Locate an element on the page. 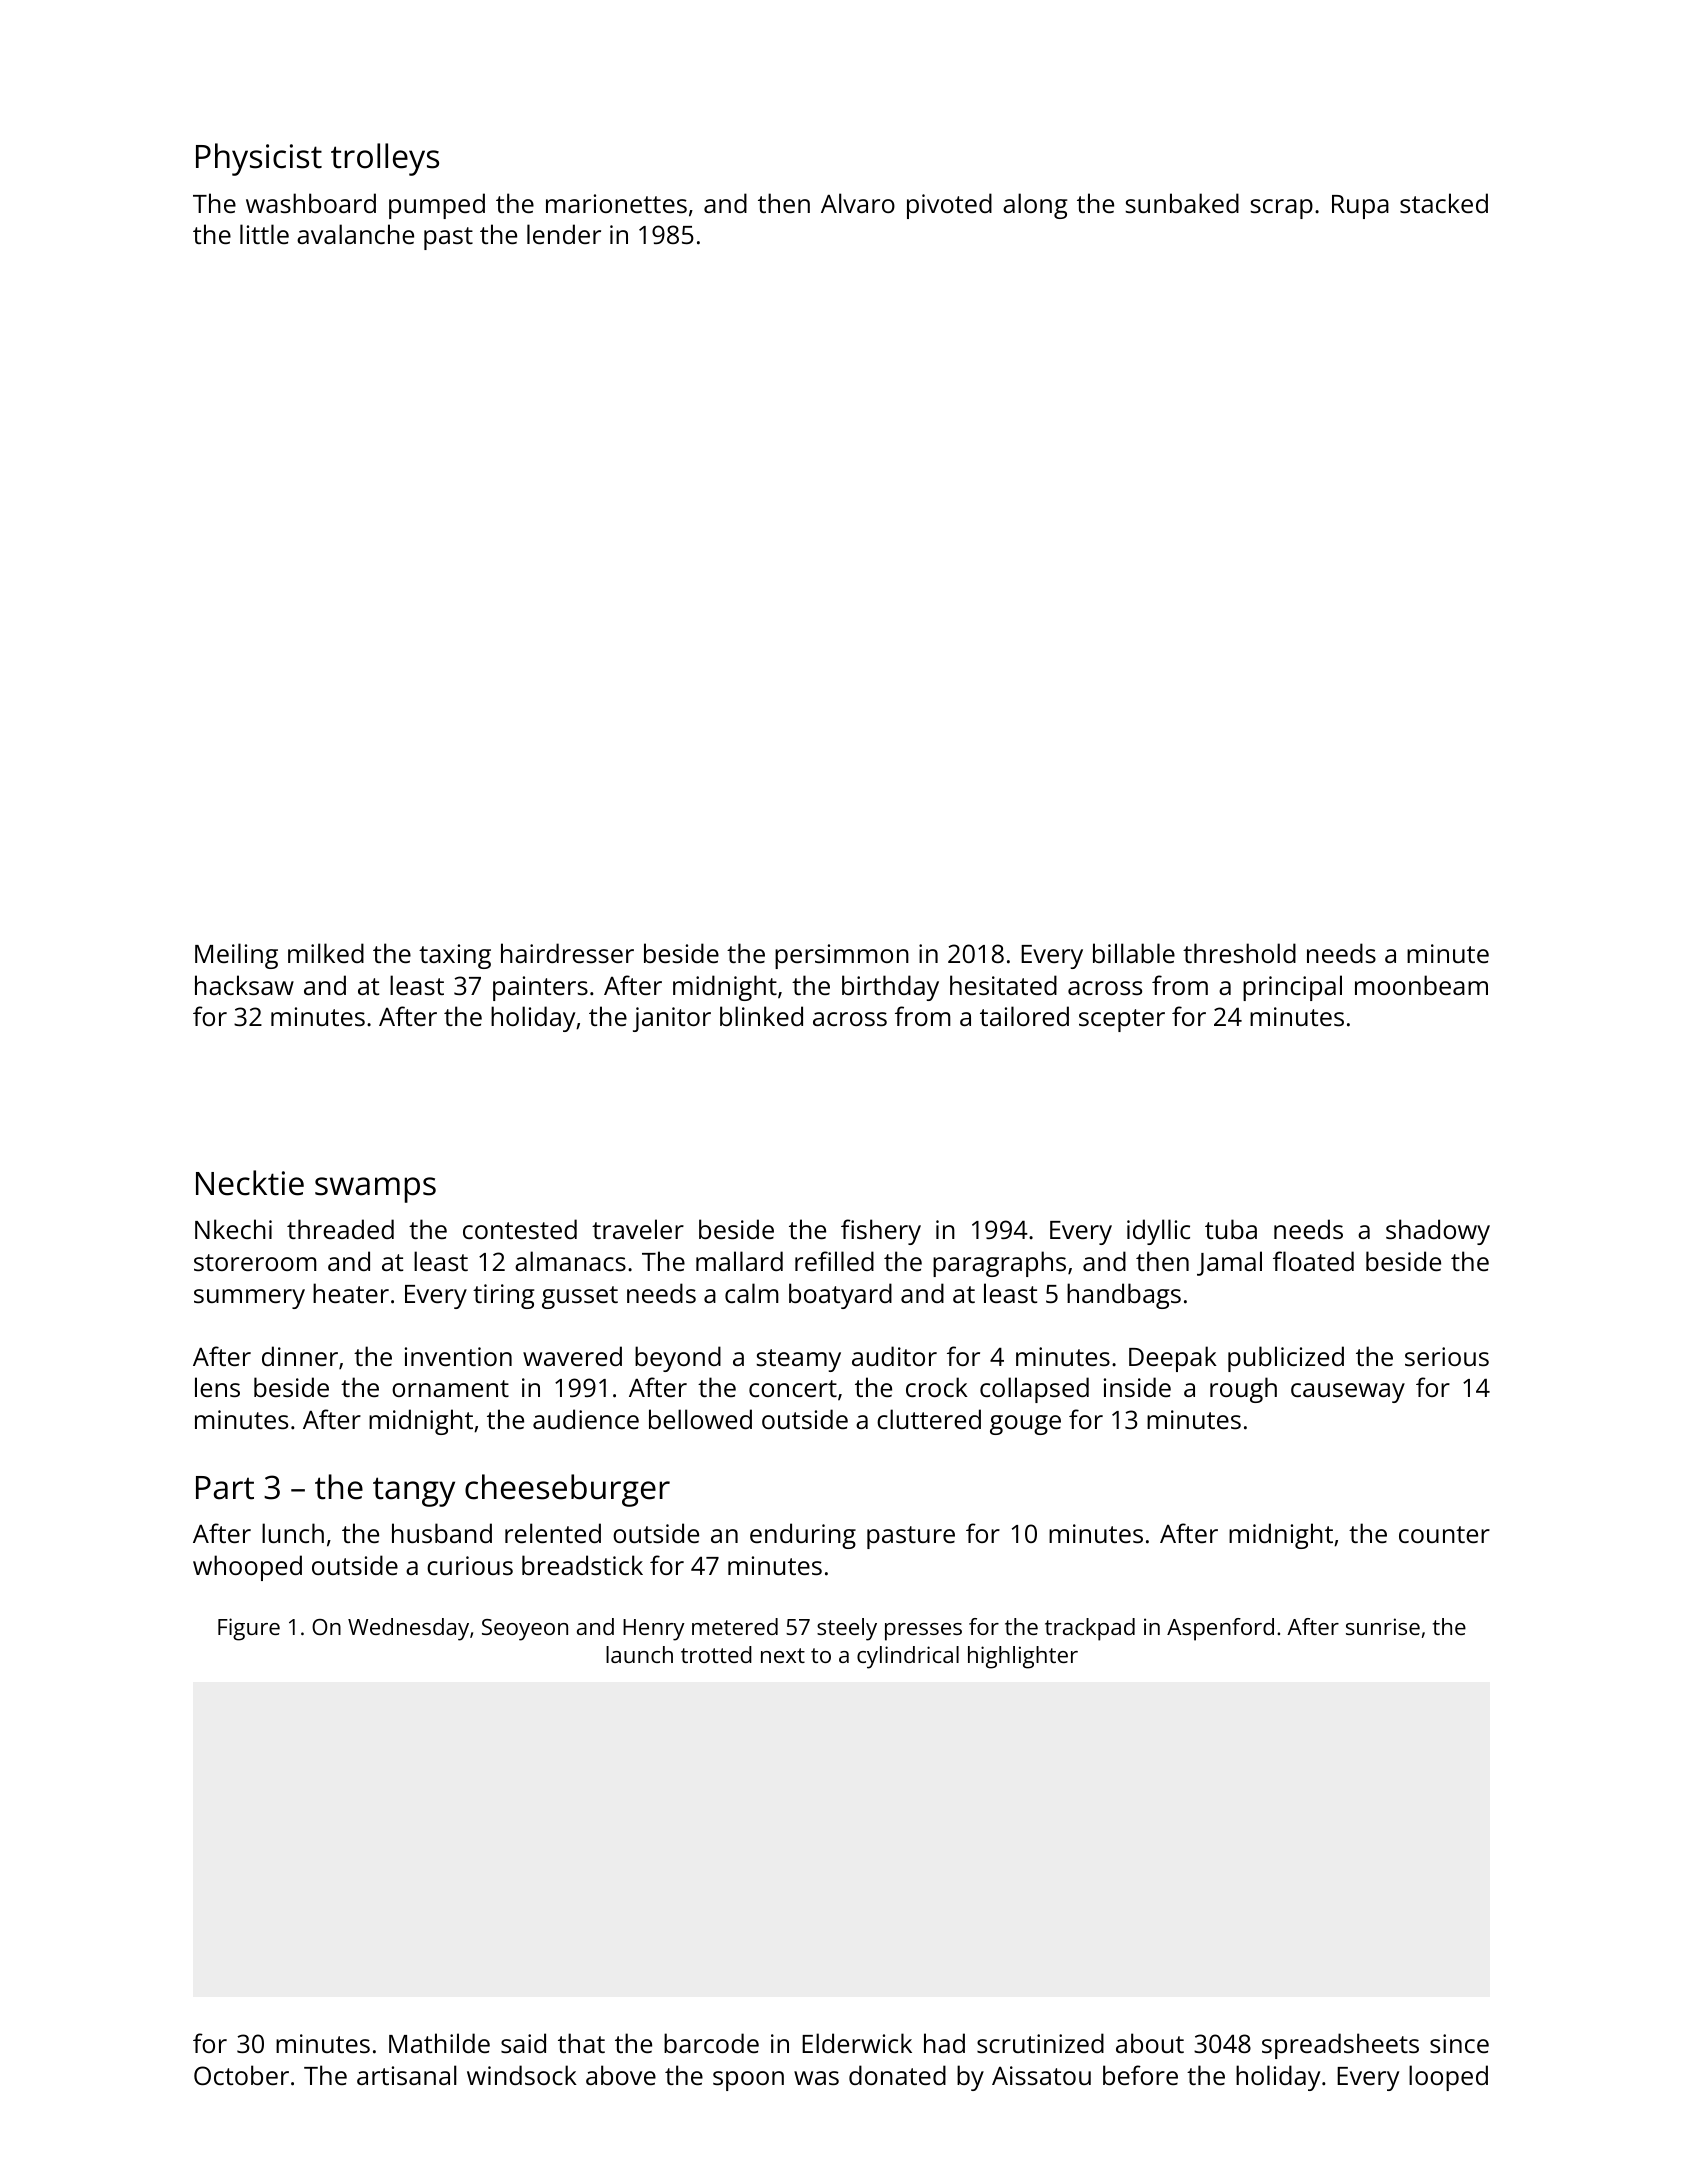  scrap is located at coordinates (1282, 209).
